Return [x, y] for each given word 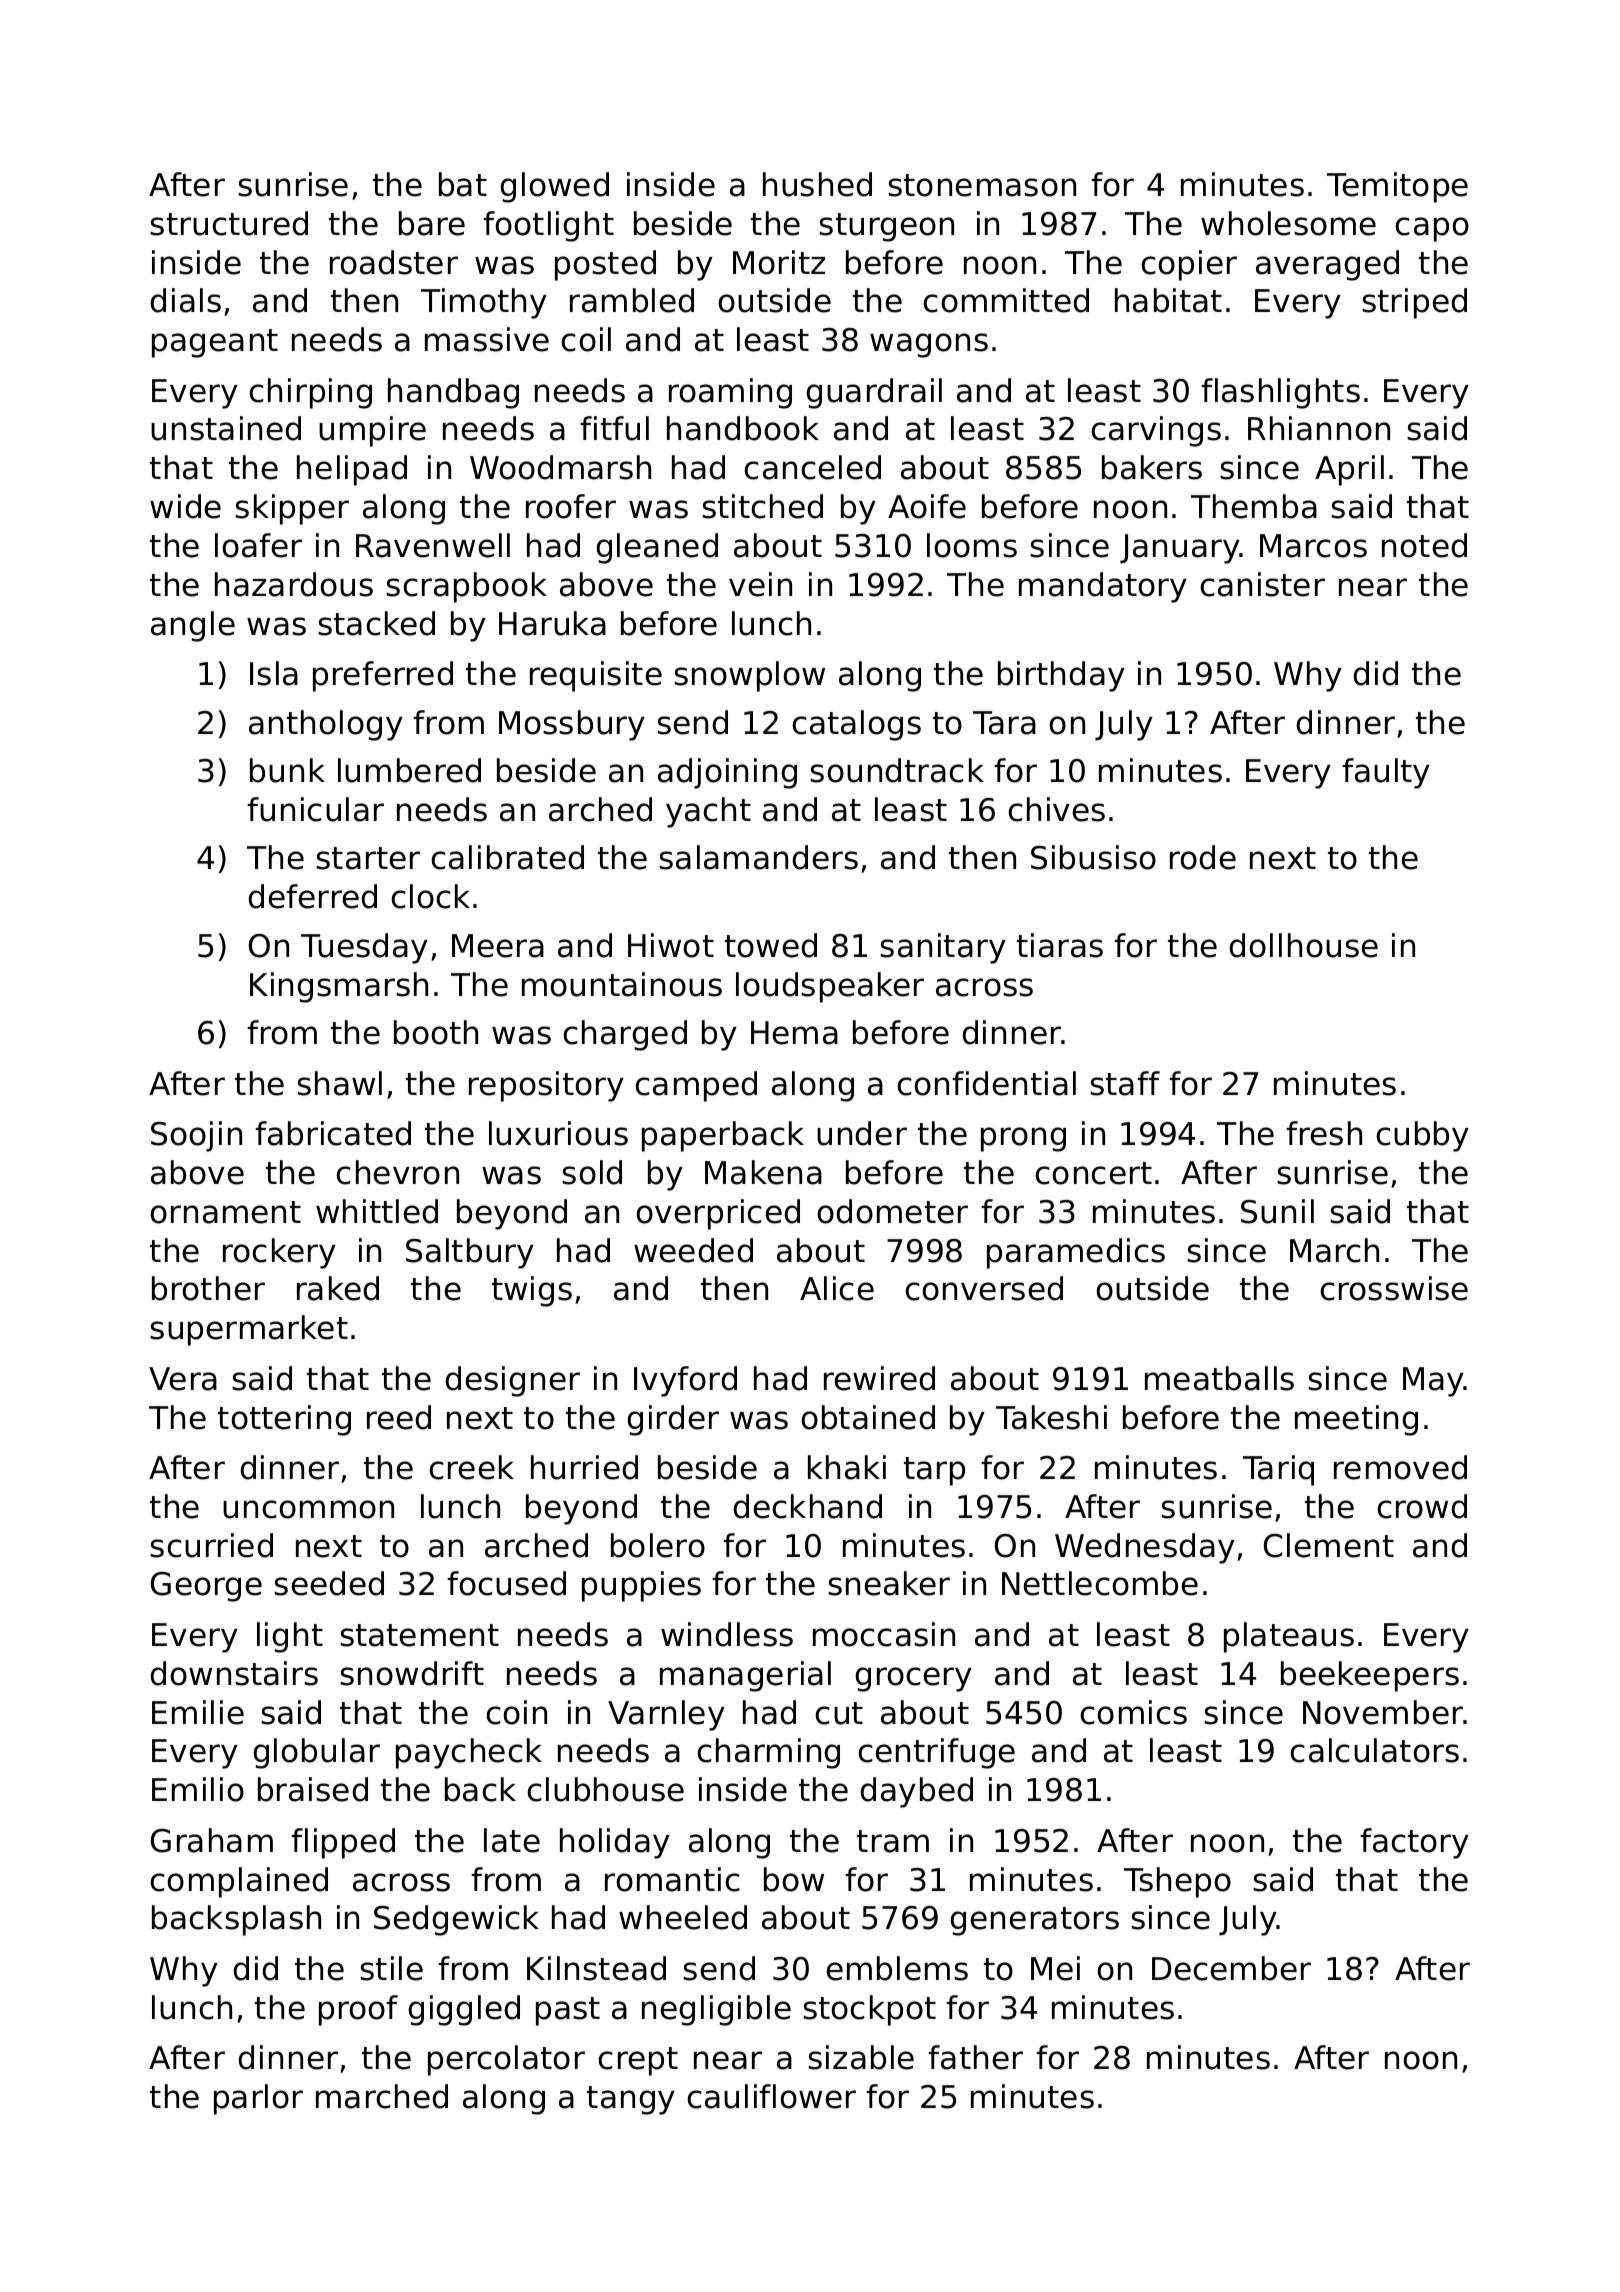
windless [727, 1634]
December [1231, 1968]
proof [358, 2010]
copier [1189, 265]
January [1180, 549]
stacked [376, 623]
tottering [284, 1420]
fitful [614, 428]
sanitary [943, 948]
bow [794, 1879]
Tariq [1278, 1470]
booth [436, 1032]
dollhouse [1303, 945]
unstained [226, 428]
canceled [812, 467]
